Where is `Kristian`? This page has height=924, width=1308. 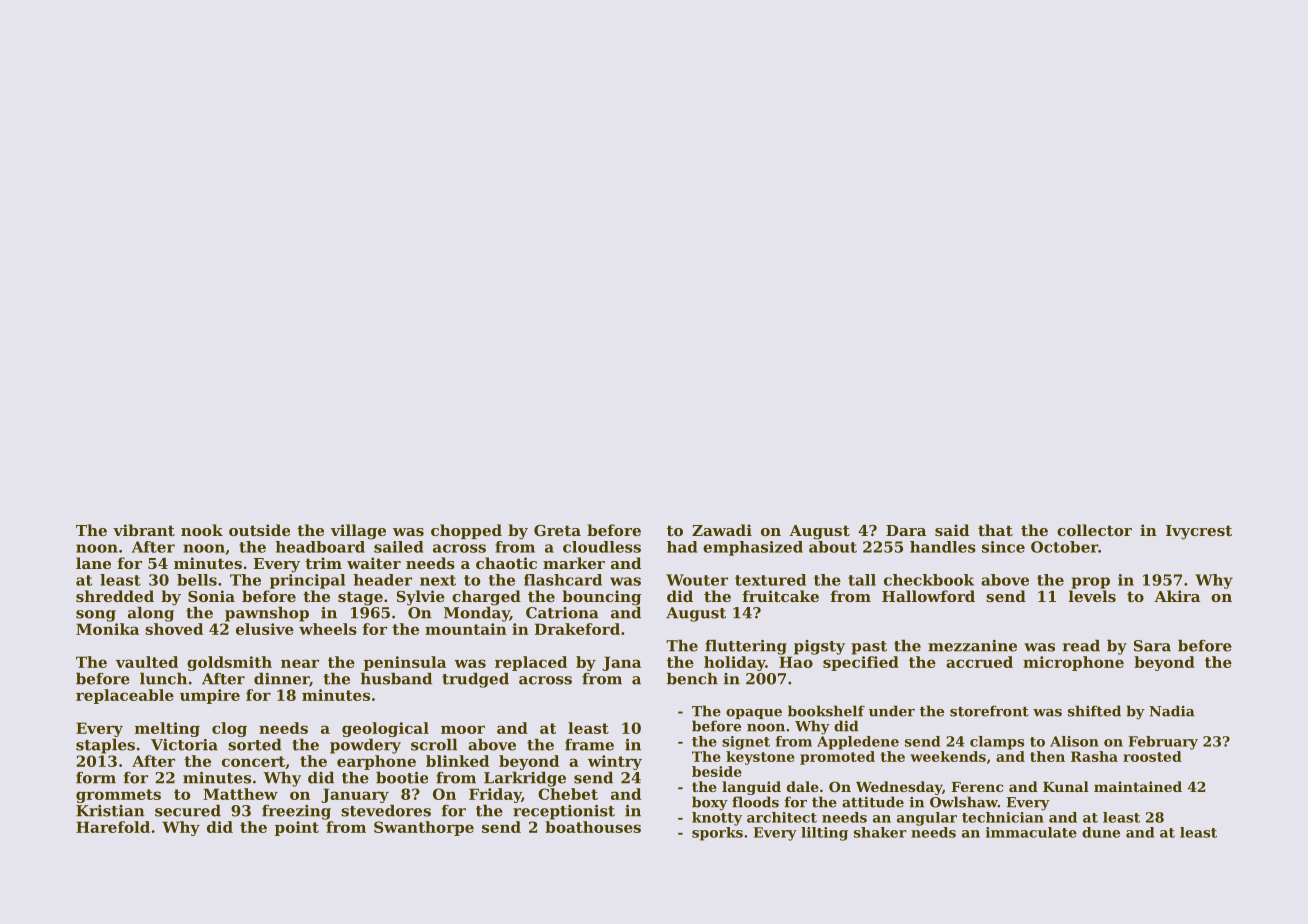 Kristian is located at coordinates (110, 811).
